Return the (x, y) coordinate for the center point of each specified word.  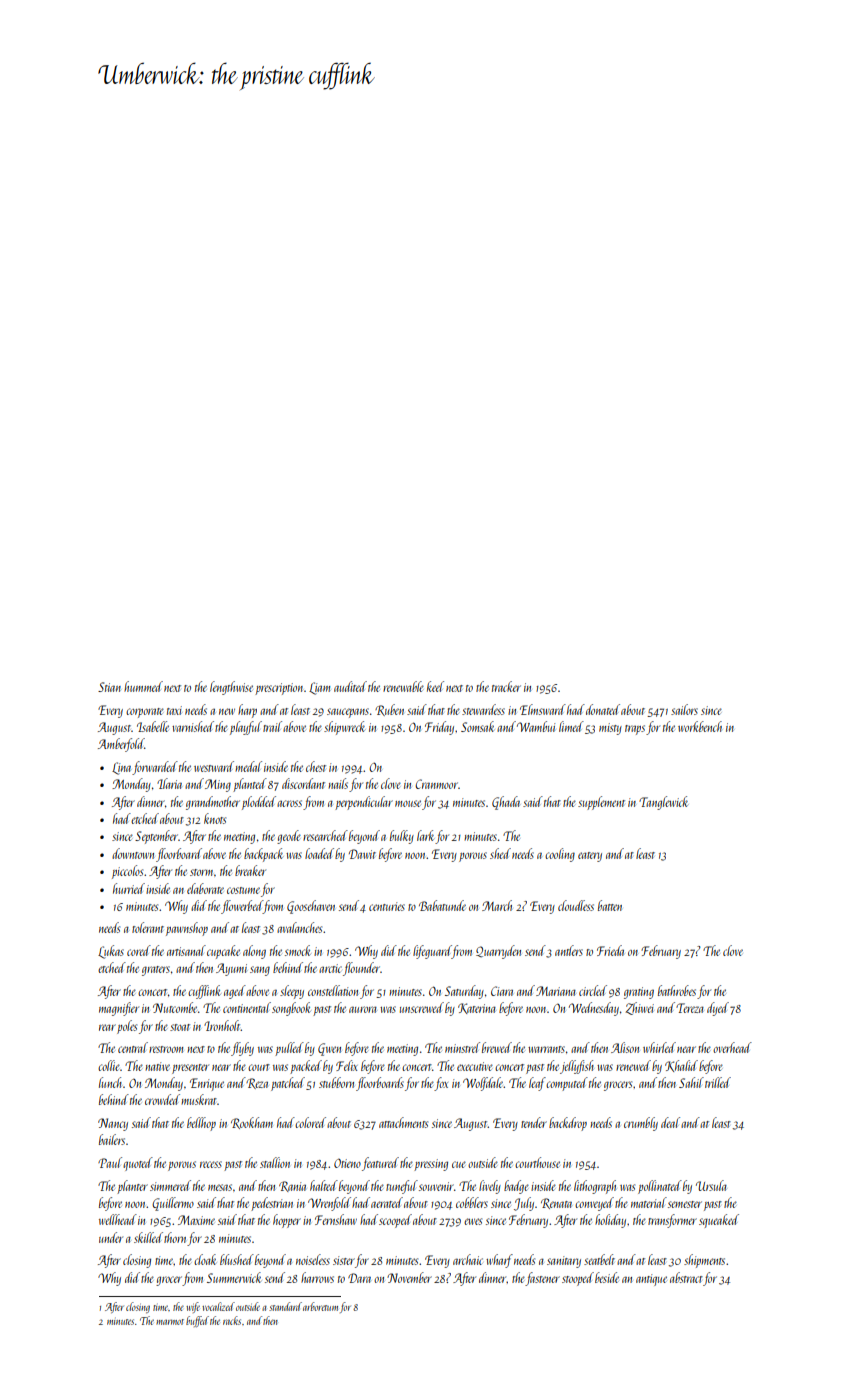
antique (651, 1280)
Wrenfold (329, 1204)
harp (247, 711)
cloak (205, 1259)
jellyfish (577, 1067)
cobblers (472, 1202)
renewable (403, 686)
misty (610, 729)
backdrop (568, 1124)
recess (211, 1164)
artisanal (186, 950)
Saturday (464, 992)
